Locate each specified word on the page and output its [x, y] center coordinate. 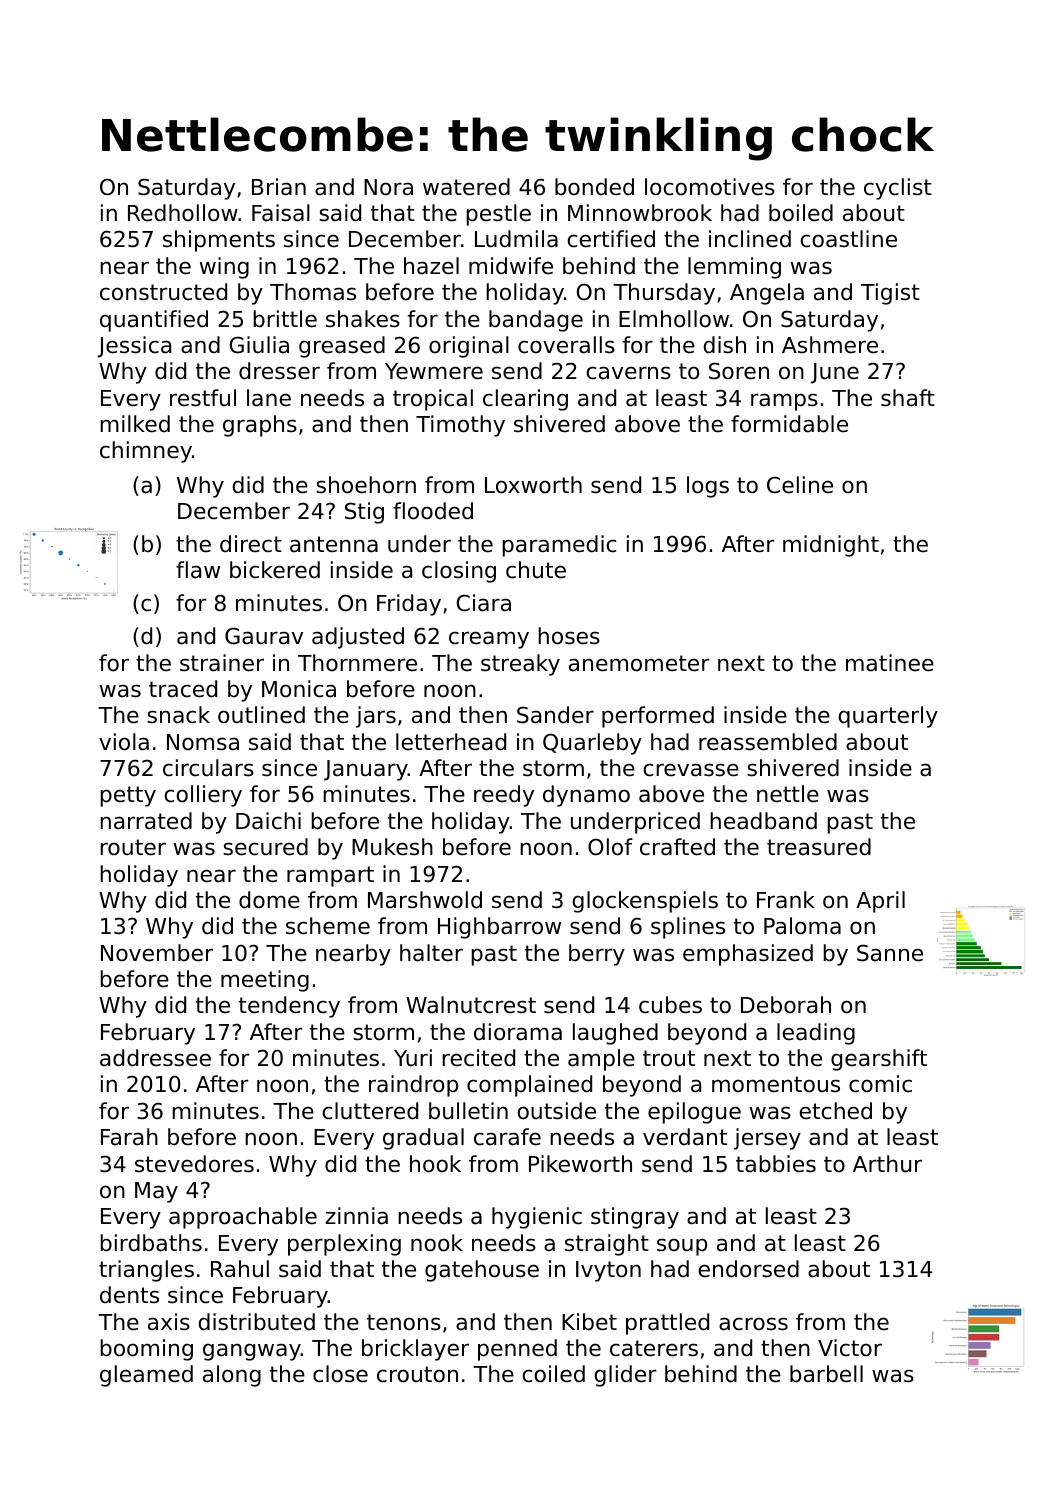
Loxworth [533, 485]
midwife [511, 266]
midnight [831, 546]
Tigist [890, 294]
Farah [129, 1137]
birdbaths [151, 1243]
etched [835, 1111]
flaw [198, 570]
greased [342, 347]
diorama [518, 1032]
